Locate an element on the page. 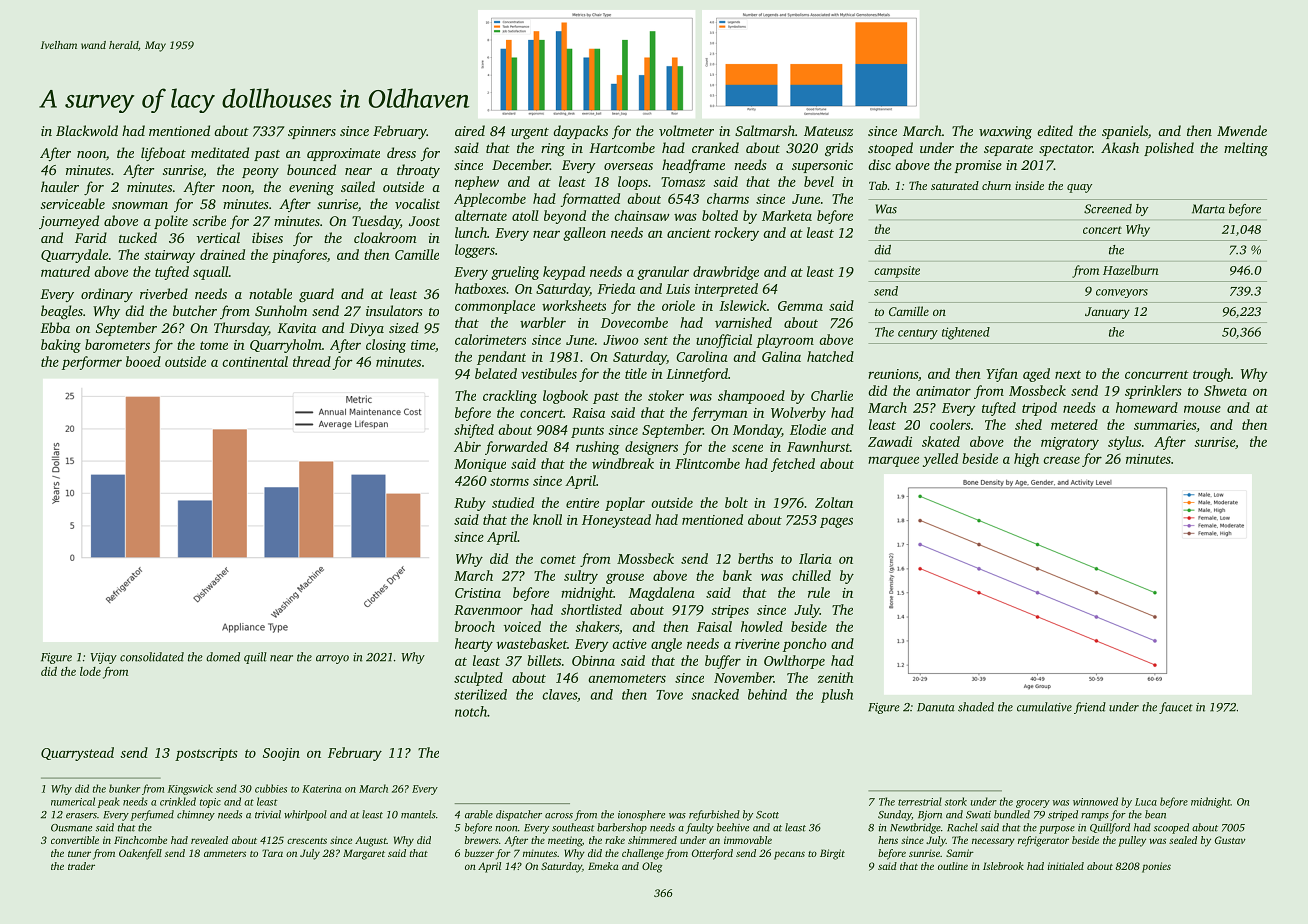 The width and height of the image is (1308, 924). rule is located at coordinates (819, 592).
